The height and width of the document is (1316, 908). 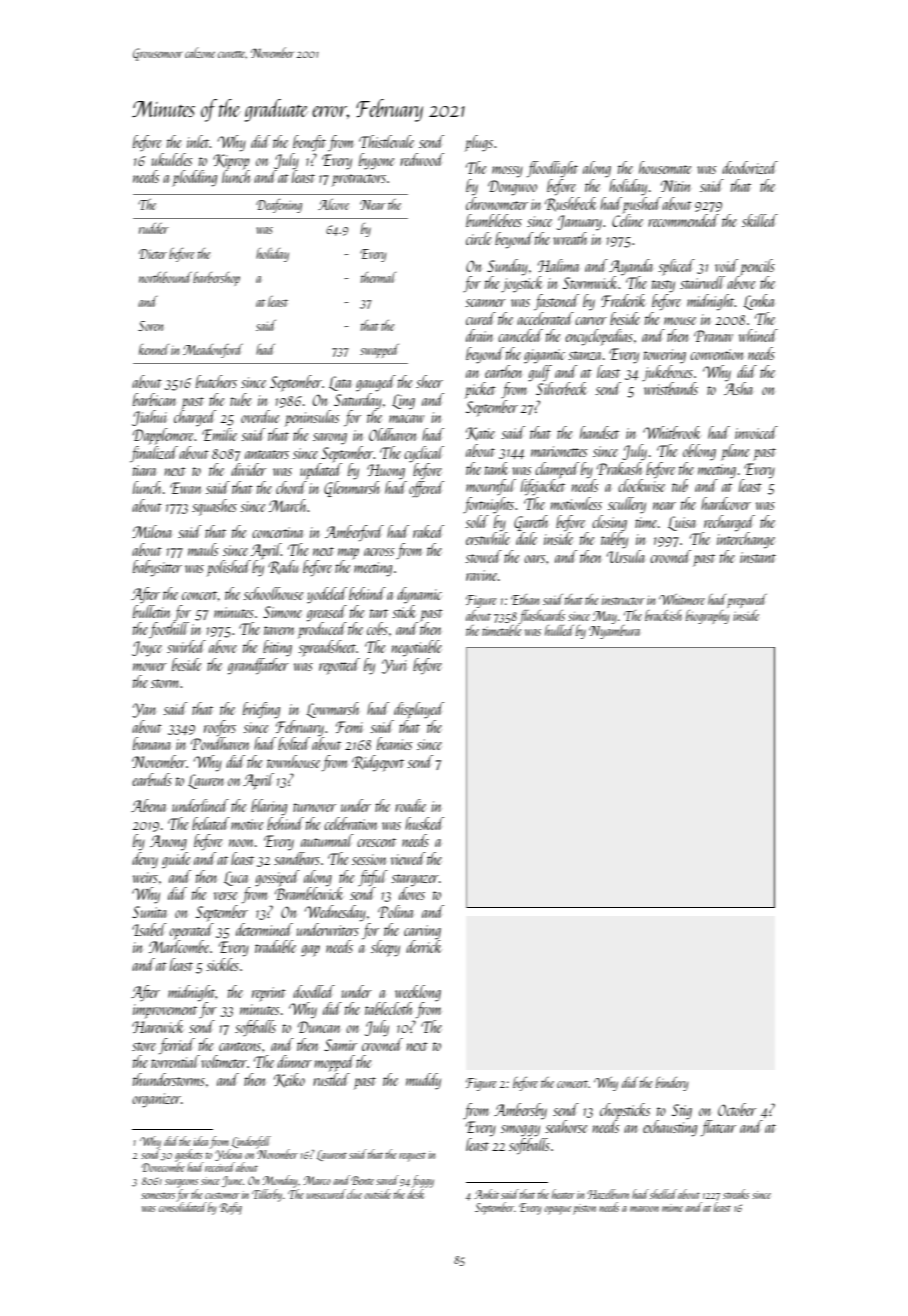 I want to click on Sunita, so click(x=149, y=912).
